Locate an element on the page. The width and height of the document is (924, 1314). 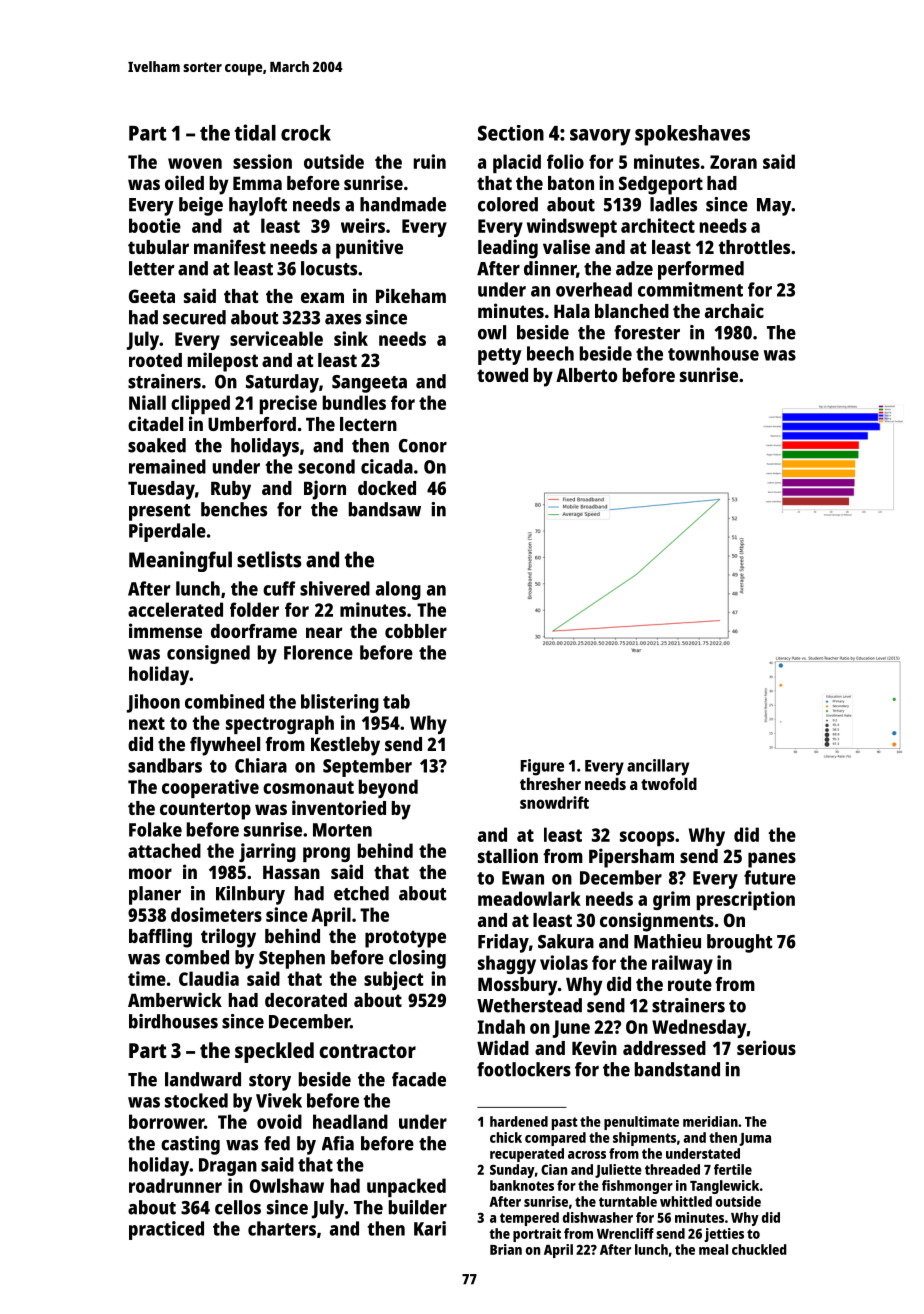
Section is located at coordinates (511, 133).
